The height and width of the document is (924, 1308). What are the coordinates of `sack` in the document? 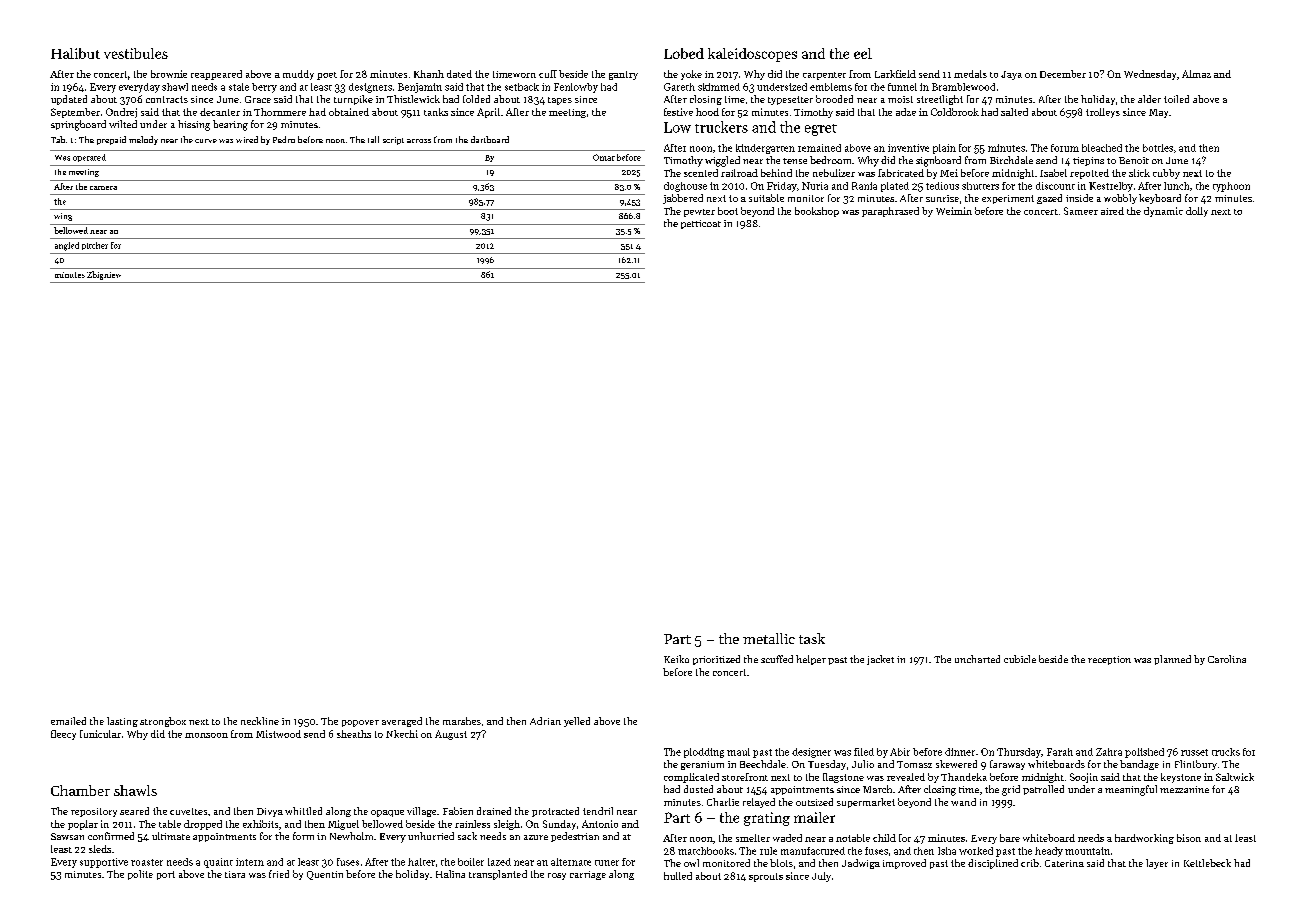 It's located at (467, 836).
